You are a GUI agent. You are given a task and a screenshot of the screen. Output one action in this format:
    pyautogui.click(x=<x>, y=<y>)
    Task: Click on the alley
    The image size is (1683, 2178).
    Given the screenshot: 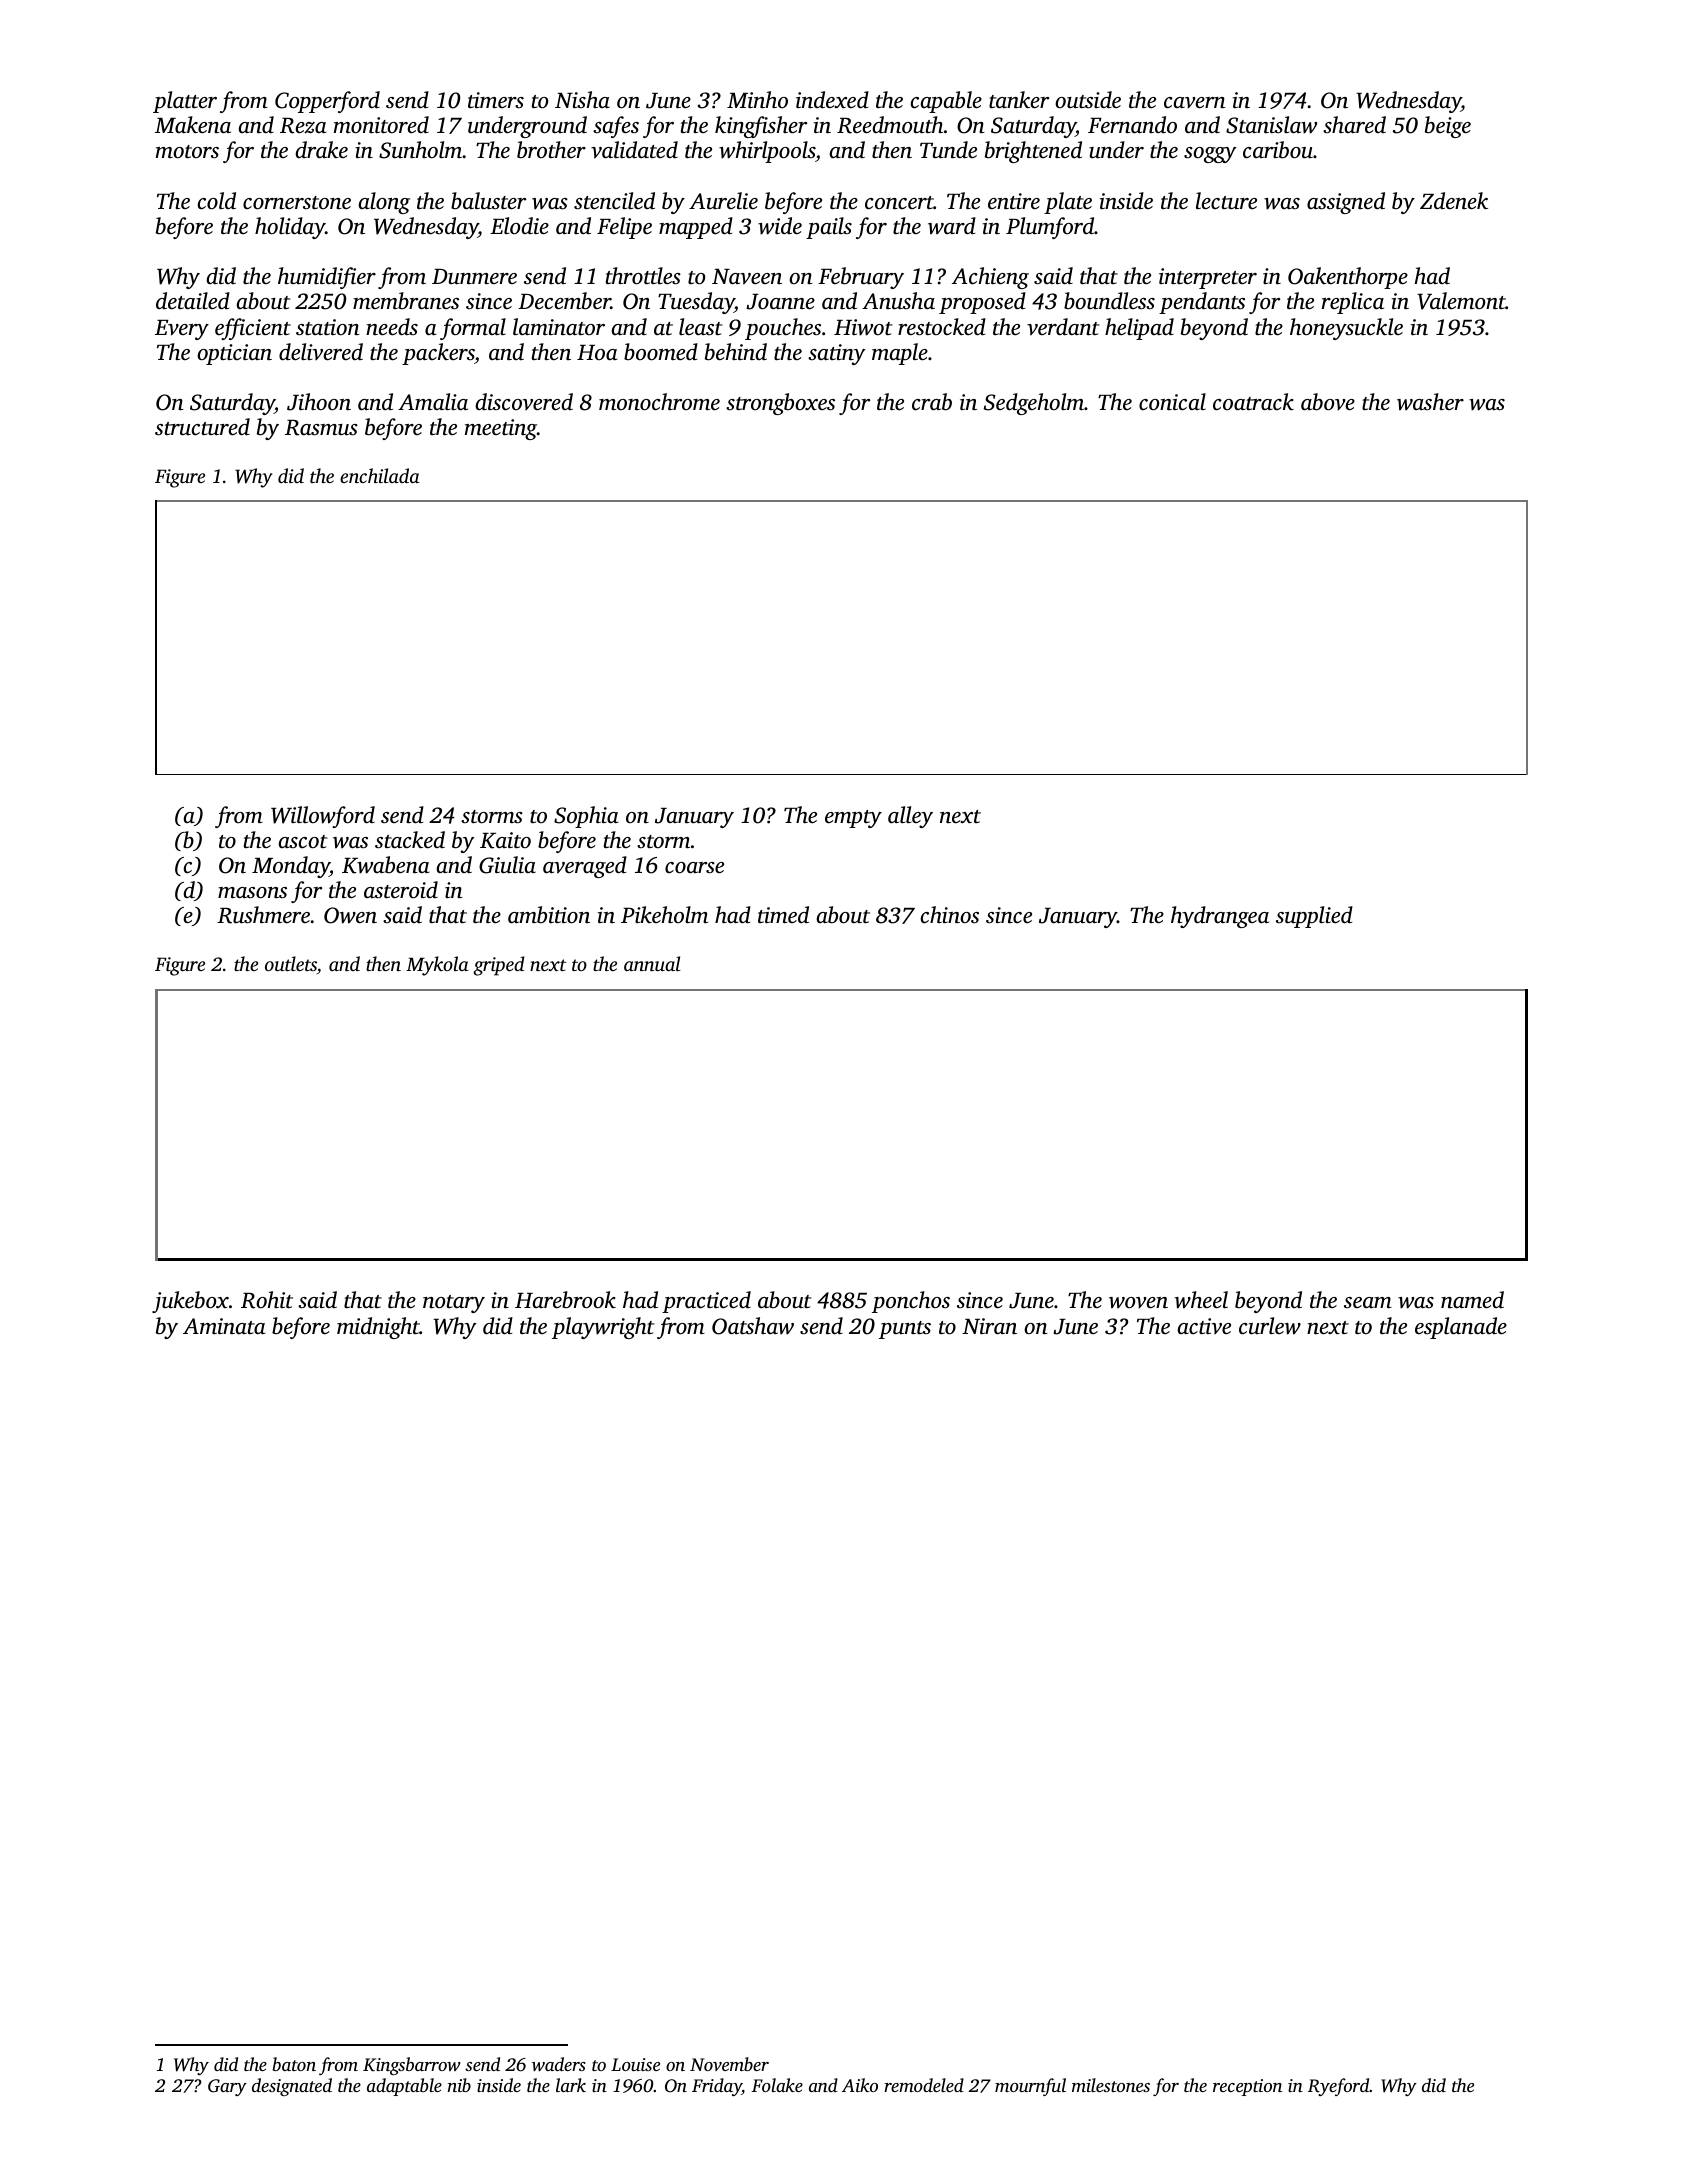 What is the action you would take?
    pyautogui.click(x=910, y=817)
